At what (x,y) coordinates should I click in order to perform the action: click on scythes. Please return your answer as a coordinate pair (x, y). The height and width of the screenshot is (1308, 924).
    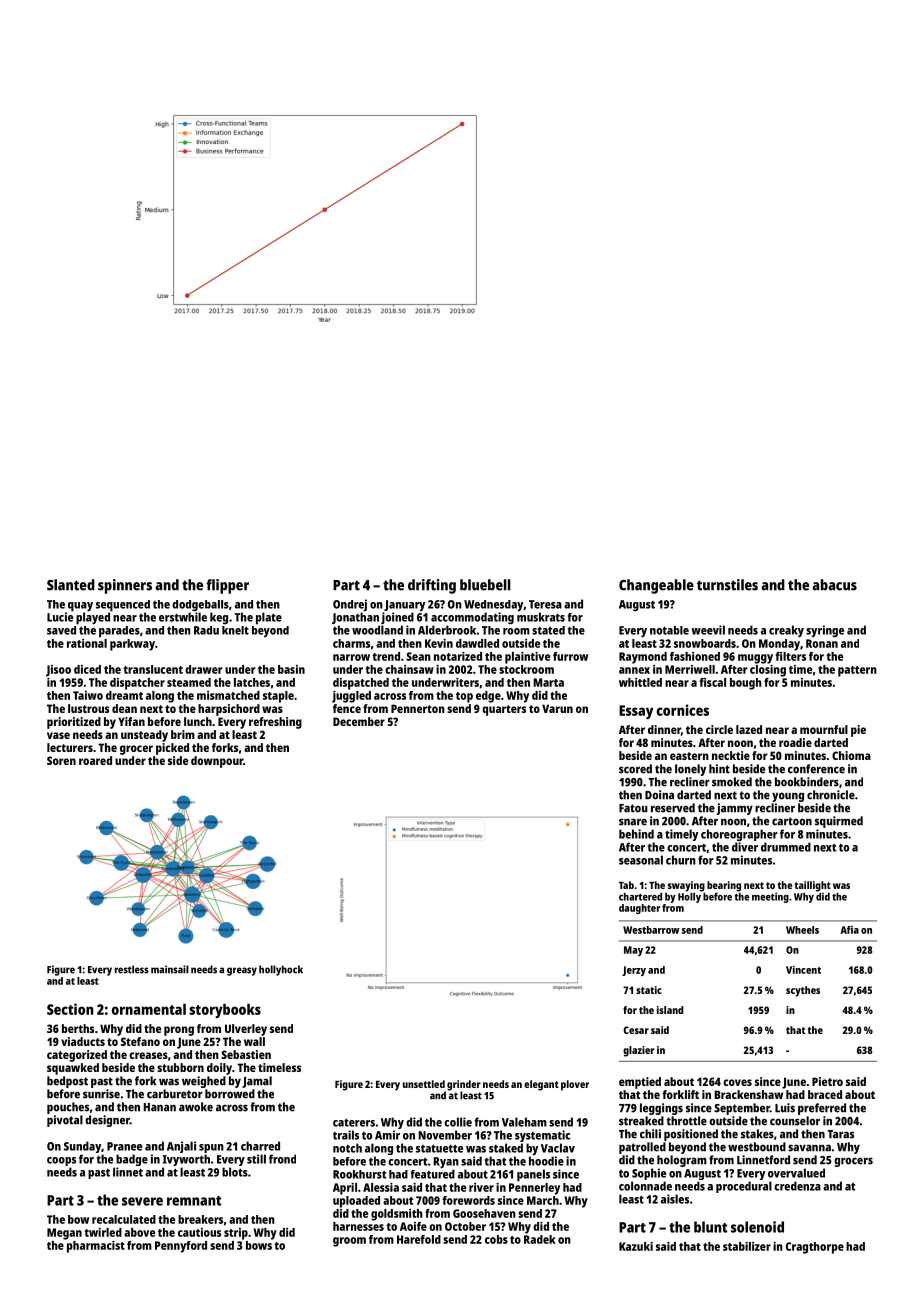
    Looking at the image, I should click on (803, 991).
